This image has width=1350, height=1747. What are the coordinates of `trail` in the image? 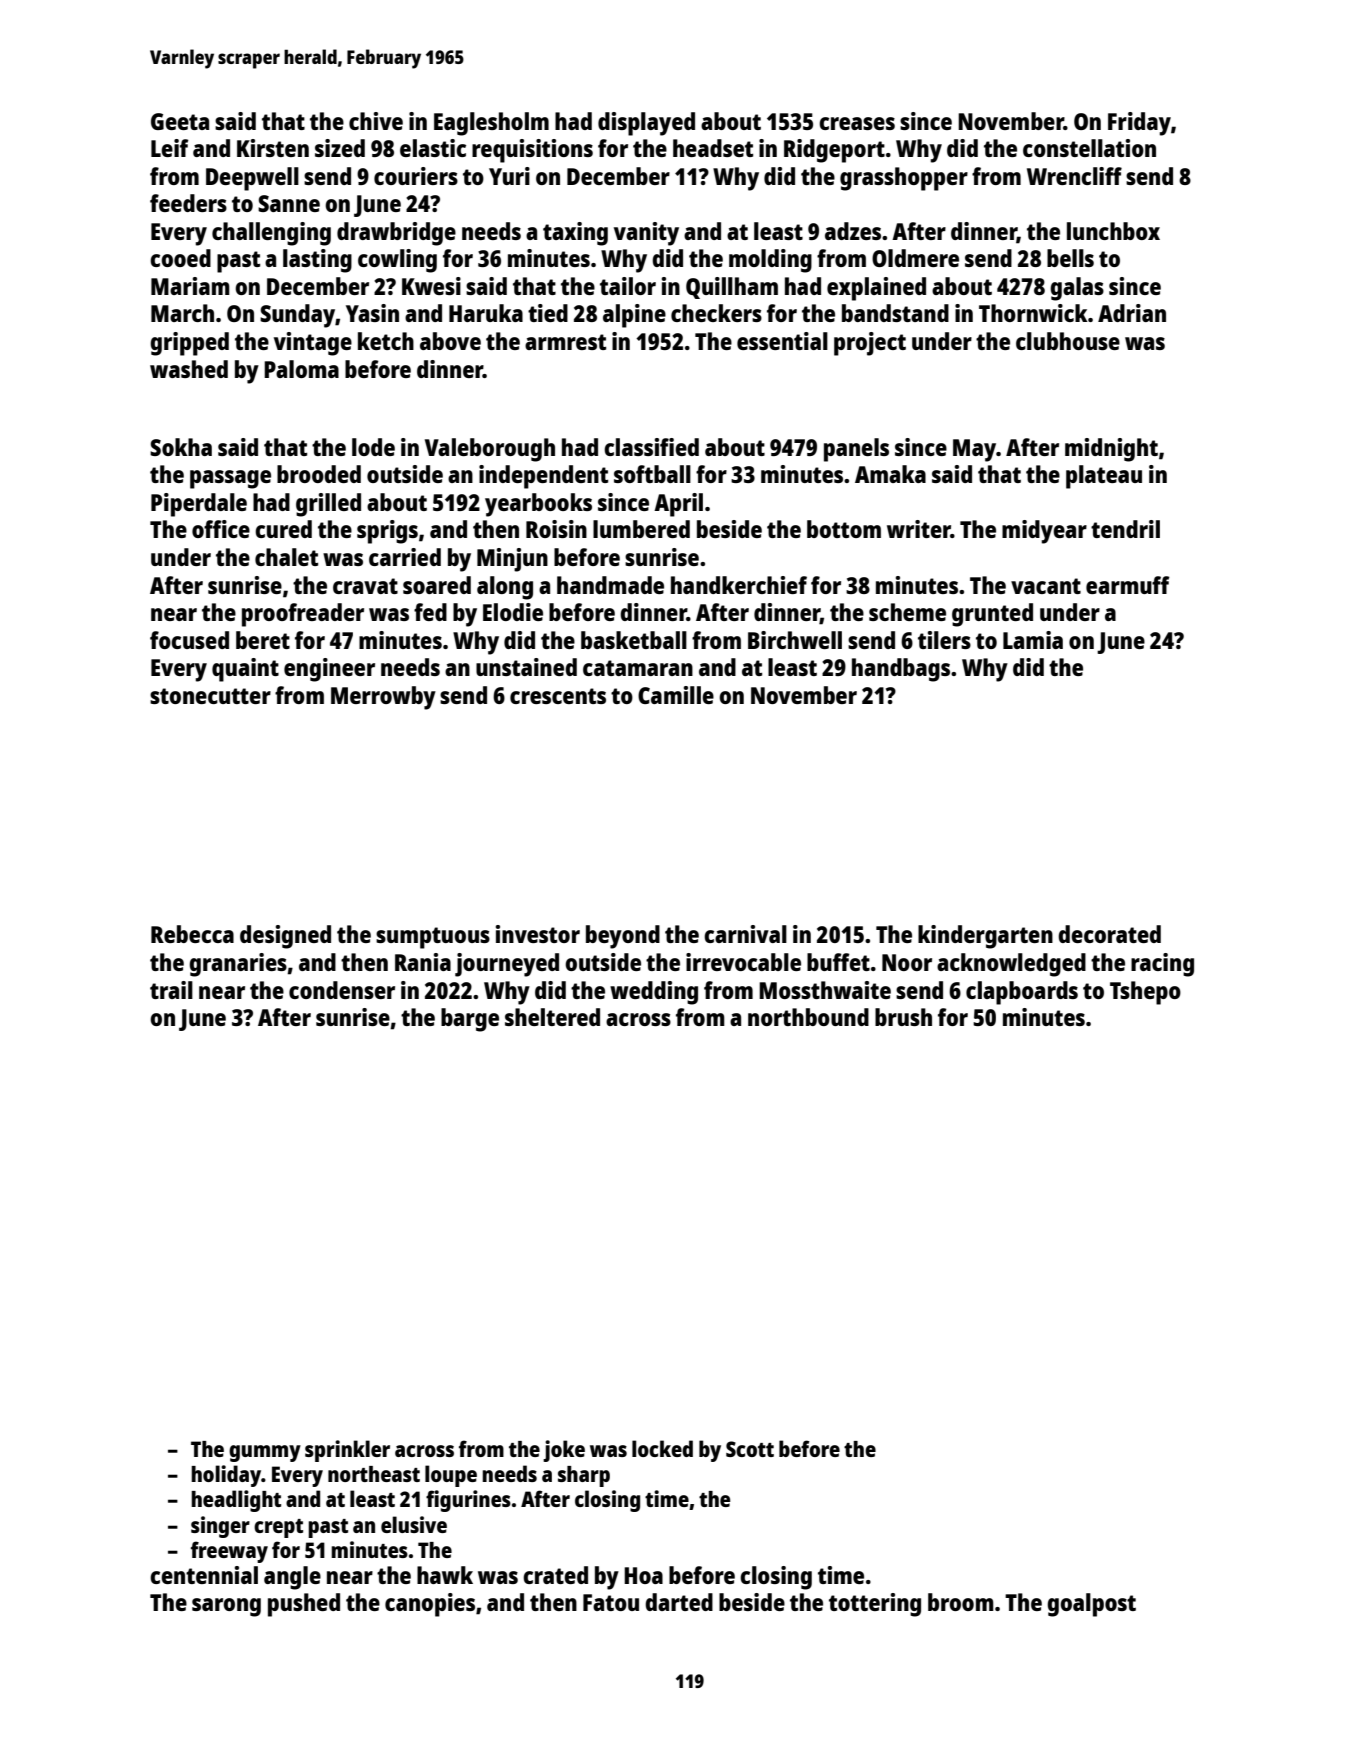 It's located at (171, 990).
